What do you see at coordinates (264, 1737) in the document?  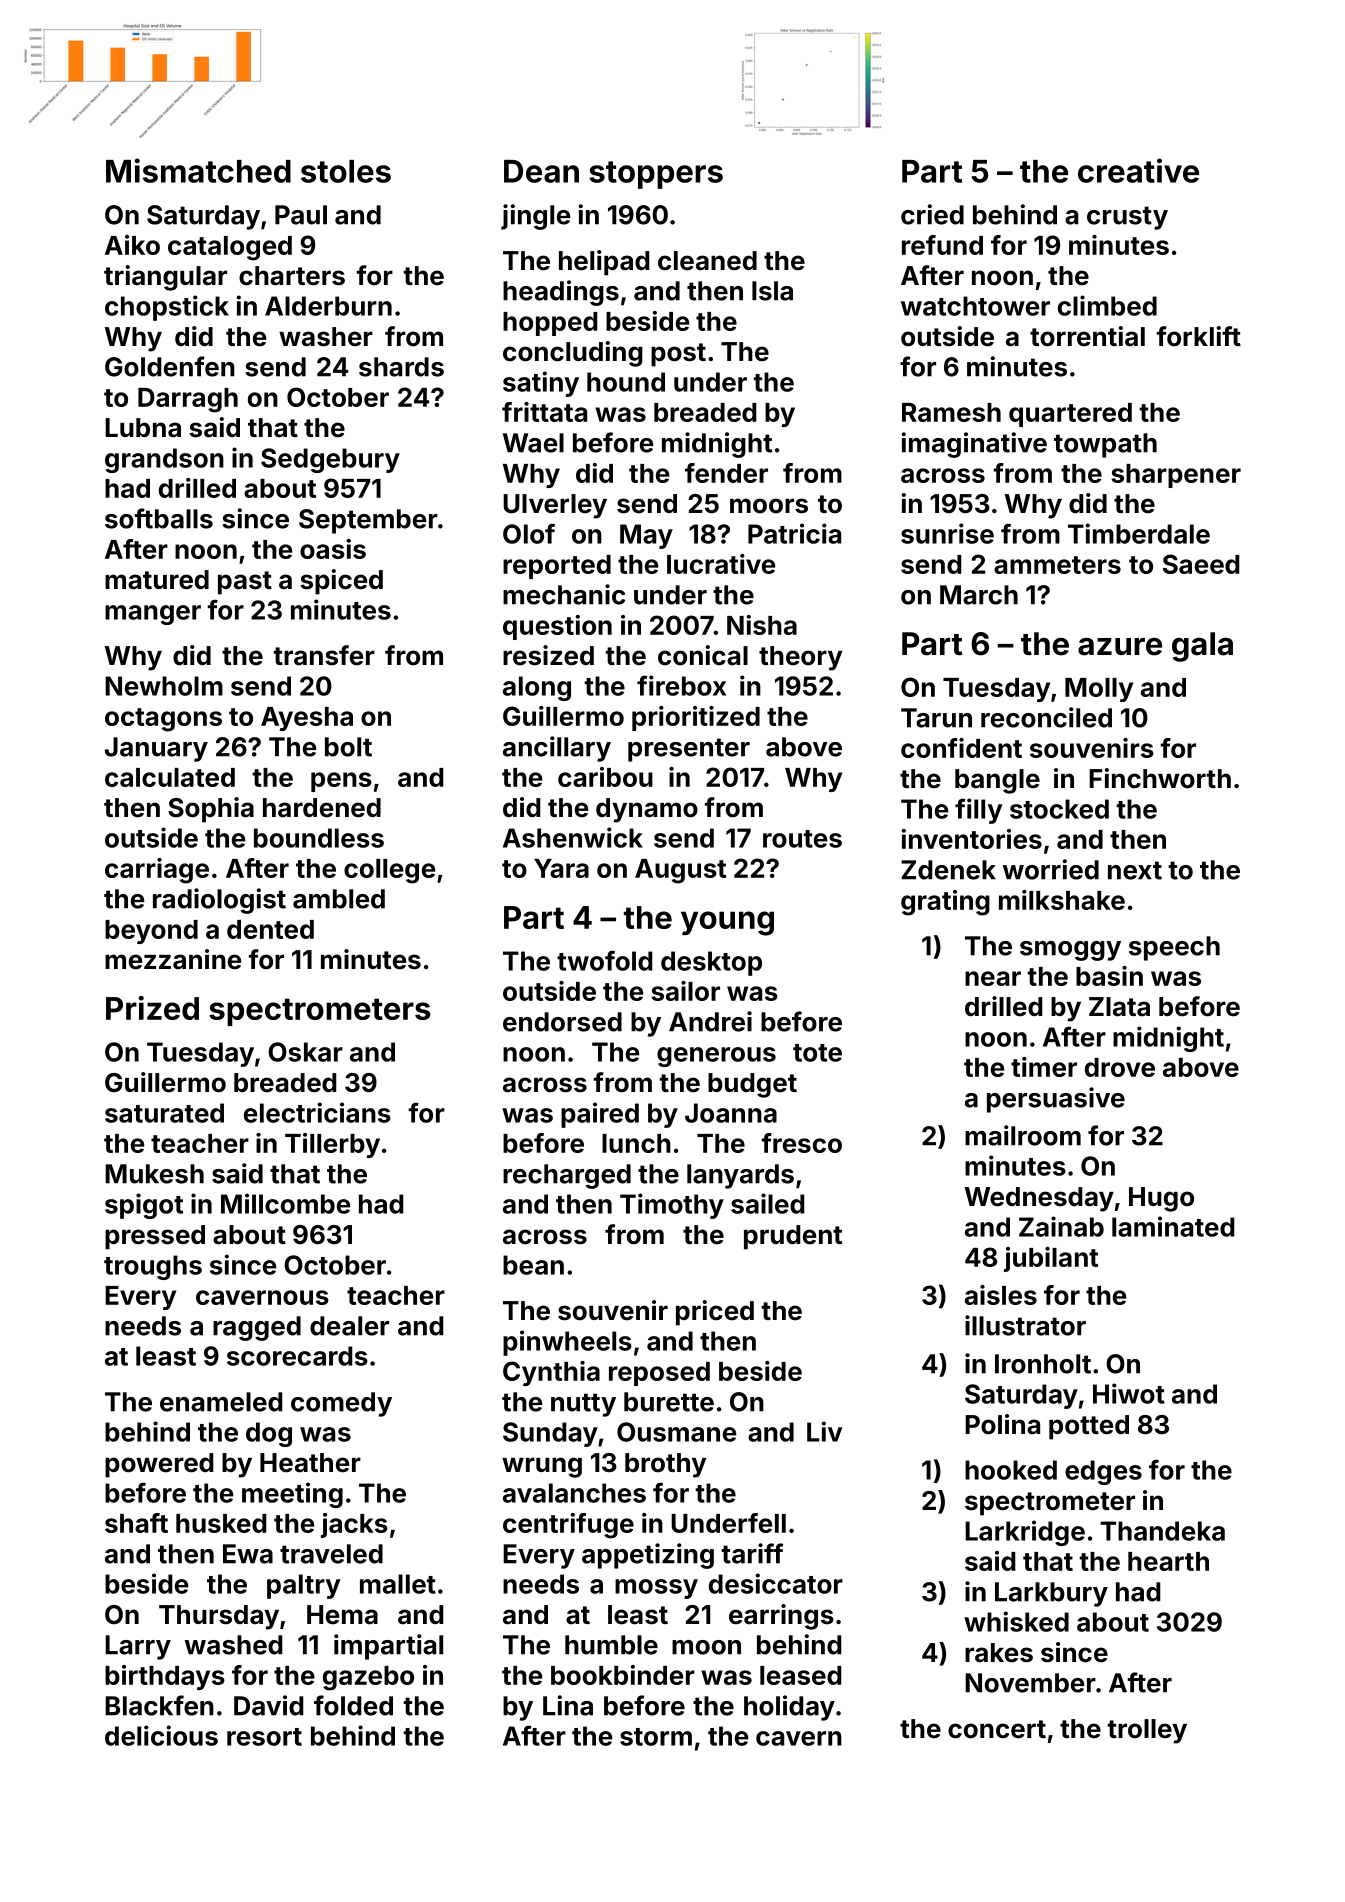 I see `resort` at bounding box center [264, 1737].
